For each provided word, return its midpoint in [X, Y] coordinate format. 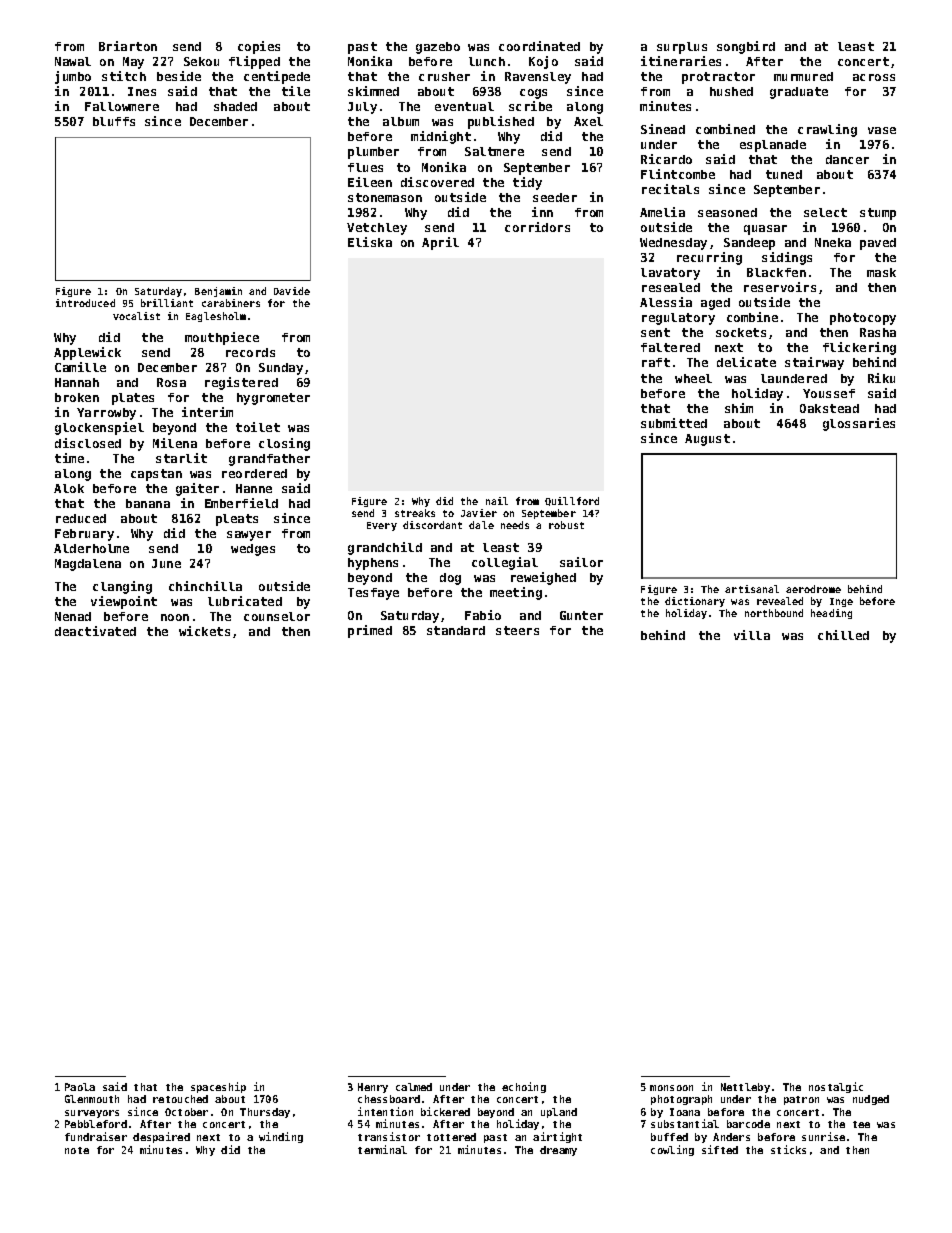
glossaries [859, 424]
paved [878, 244]
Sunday [281, 369]
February [84, 535]
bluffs [114, 121]
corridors [537, 227]
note [77, 1150]
